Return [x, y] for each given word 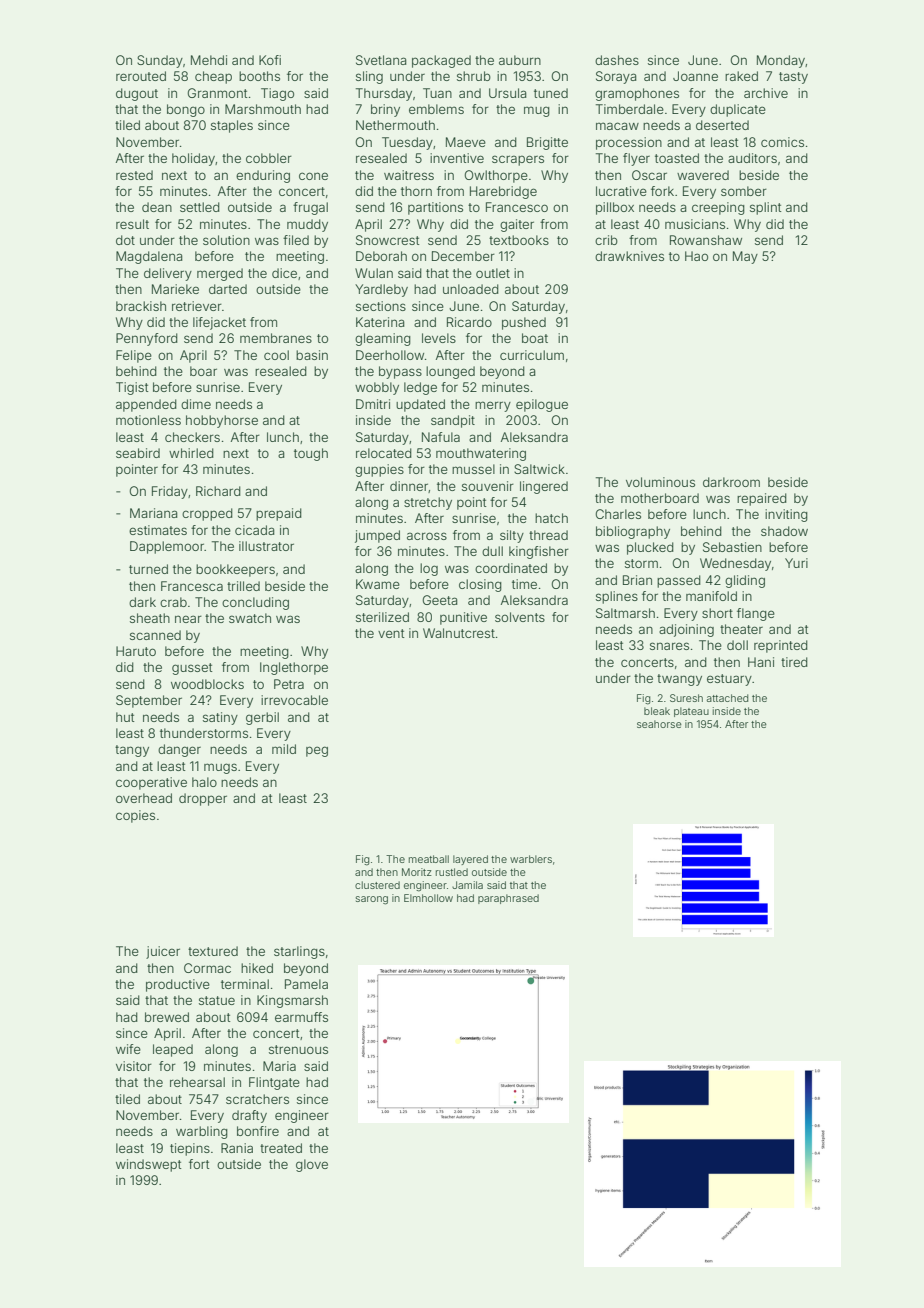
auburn [520, 60]
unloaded [471, 289]
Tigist [132, 388]
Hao [696, 256]
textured [213, 951]
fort [199, 1164]
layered [470, 860]
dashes [617, 60]
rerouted [141, 76]
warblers [531, 859]
